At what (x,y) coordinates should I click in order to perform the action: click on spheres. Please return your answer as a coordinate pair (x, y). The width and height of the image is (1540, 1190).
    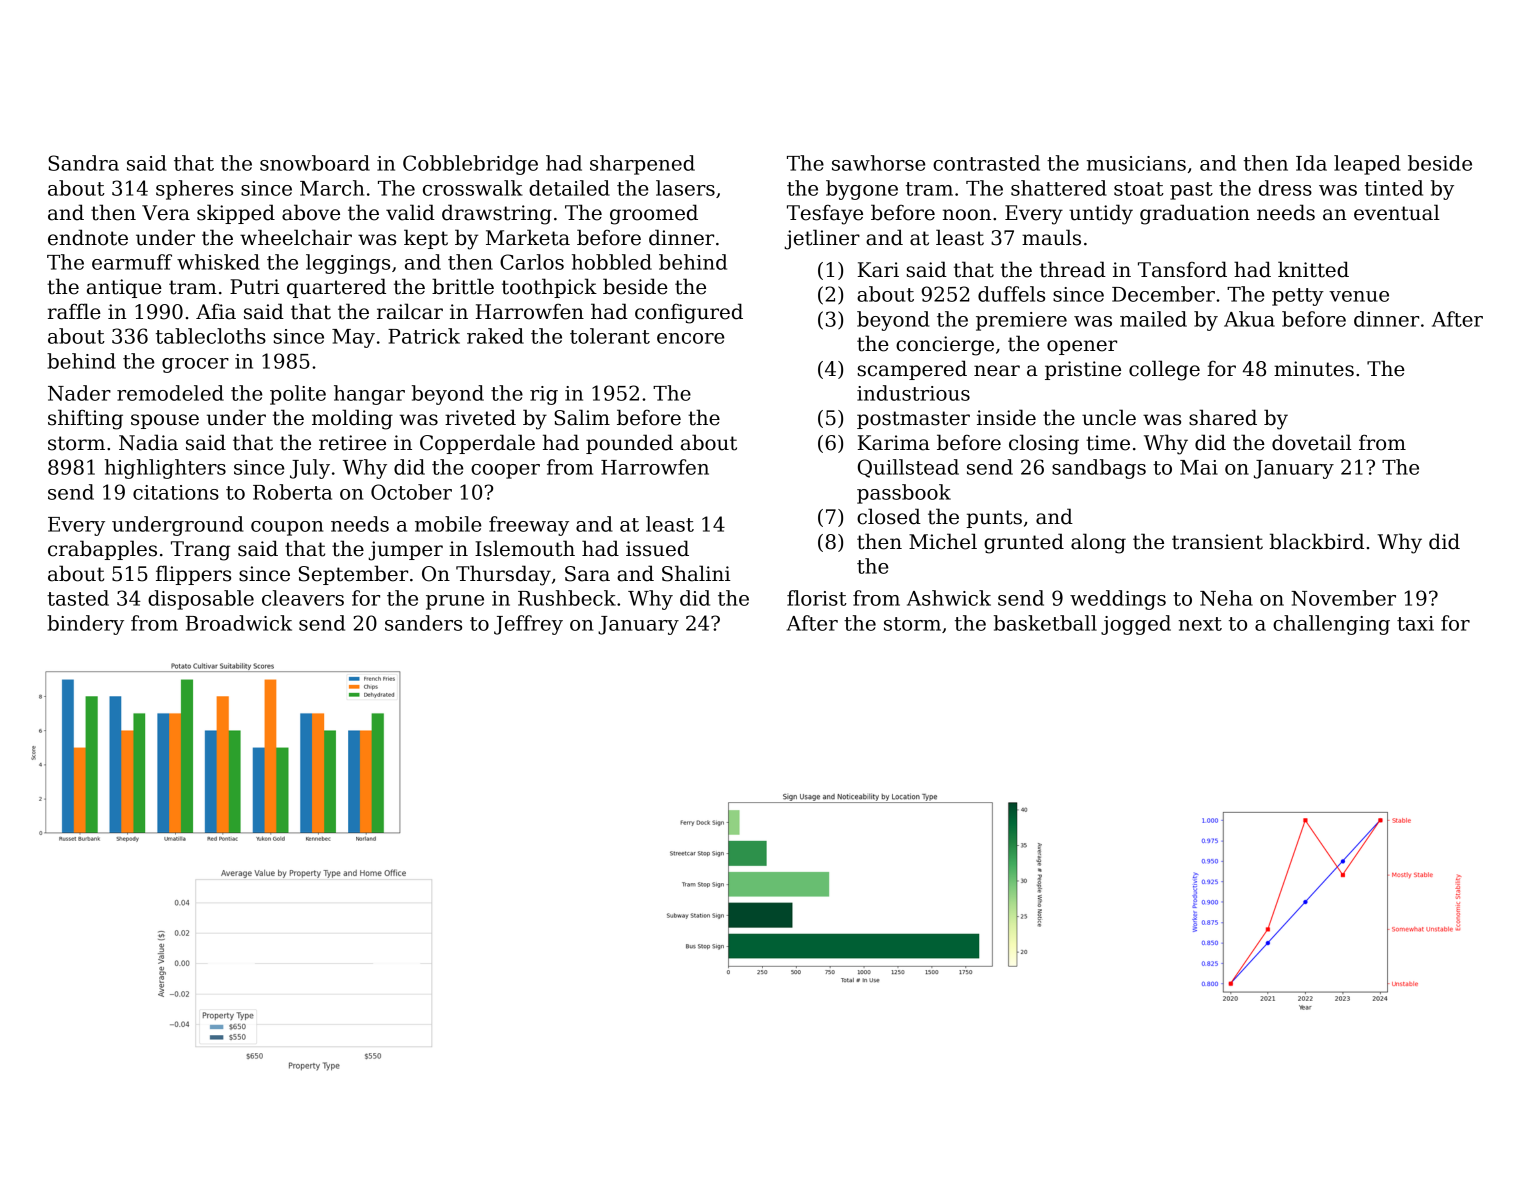
    Looking at the image, I should click on (194, 190).
